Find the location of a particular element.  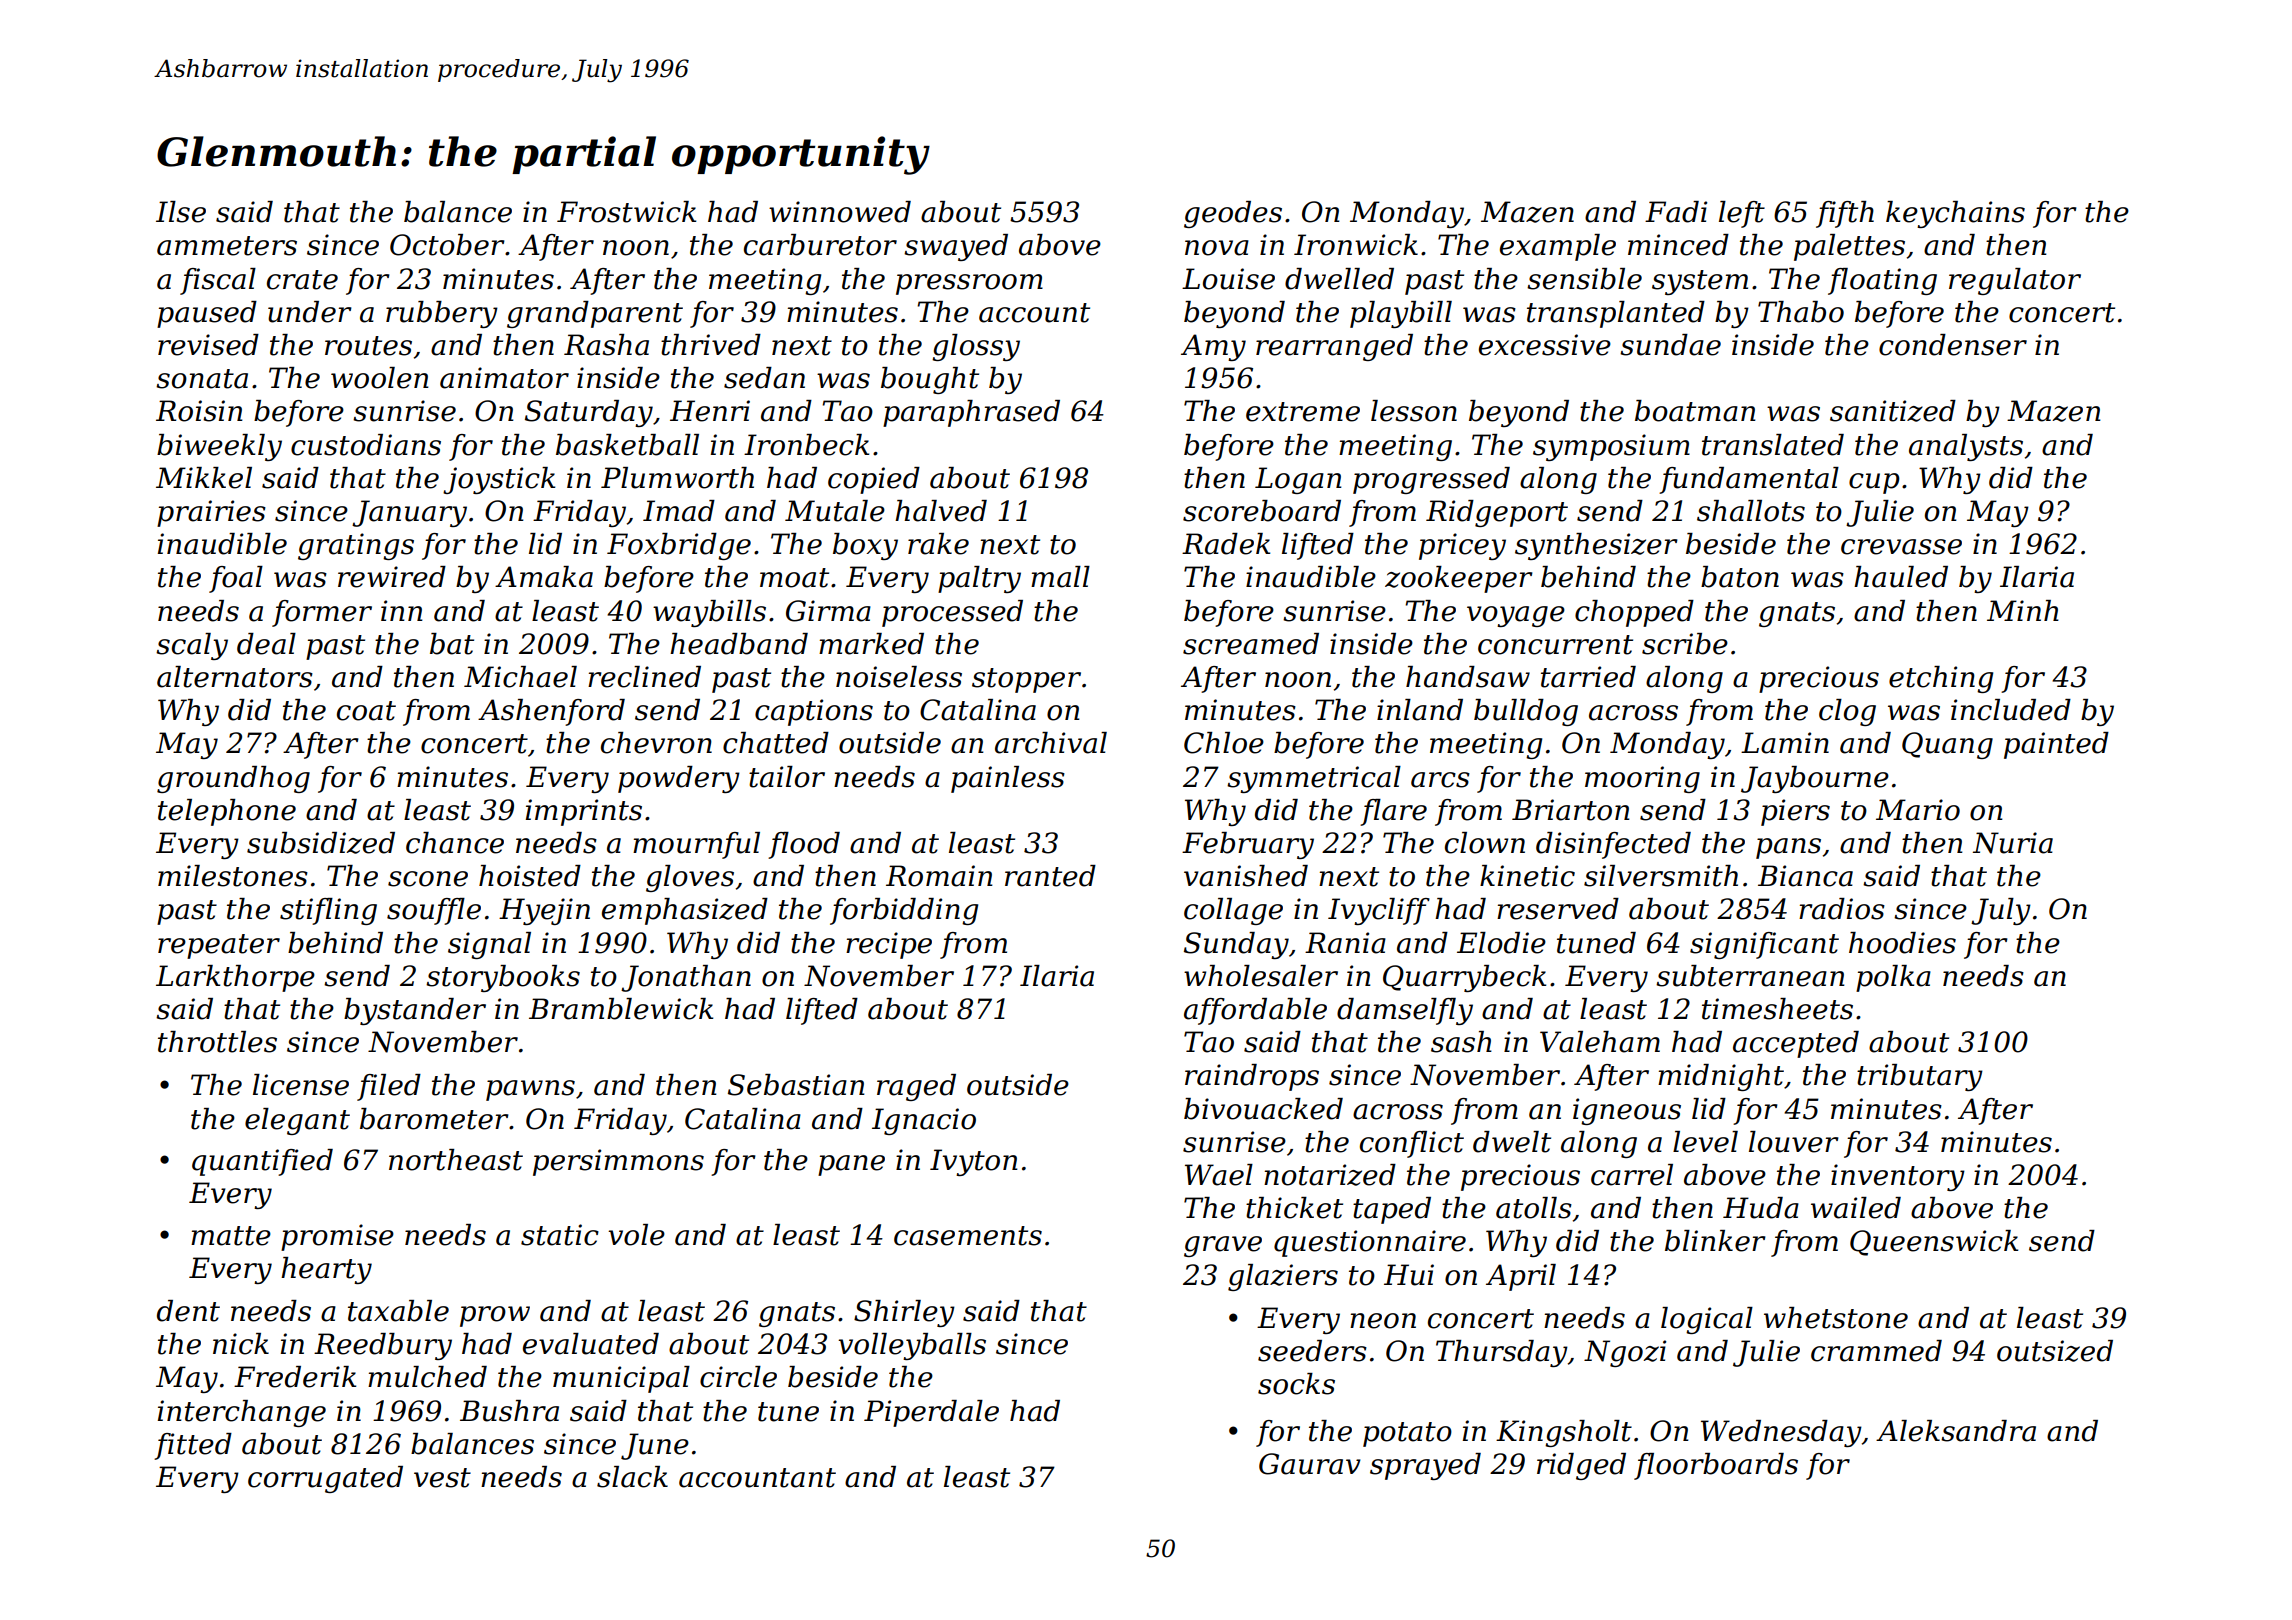

subterranean is located at coordinates (1750, 976).
